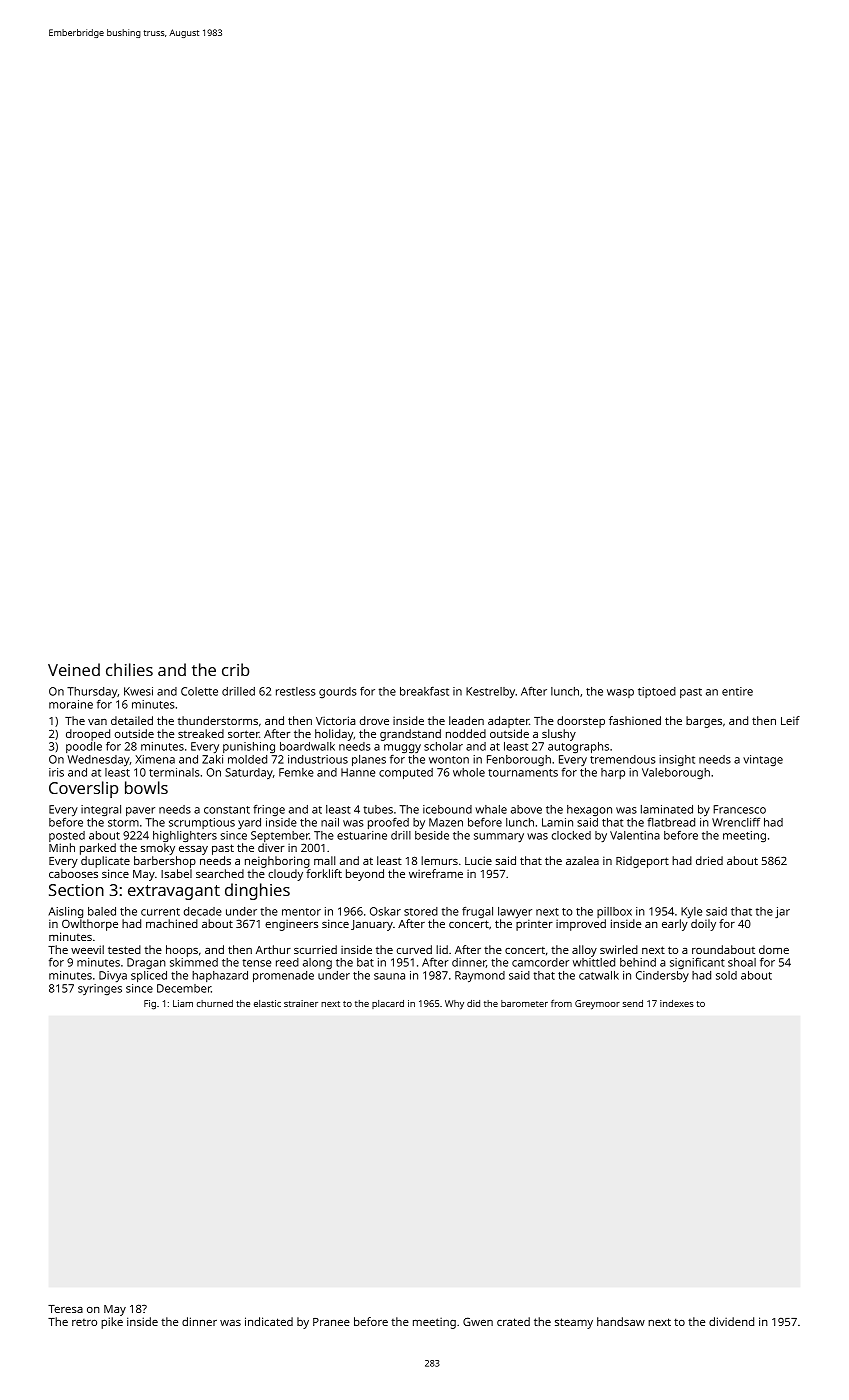  I want to click on moraine, so click(71, 704).
